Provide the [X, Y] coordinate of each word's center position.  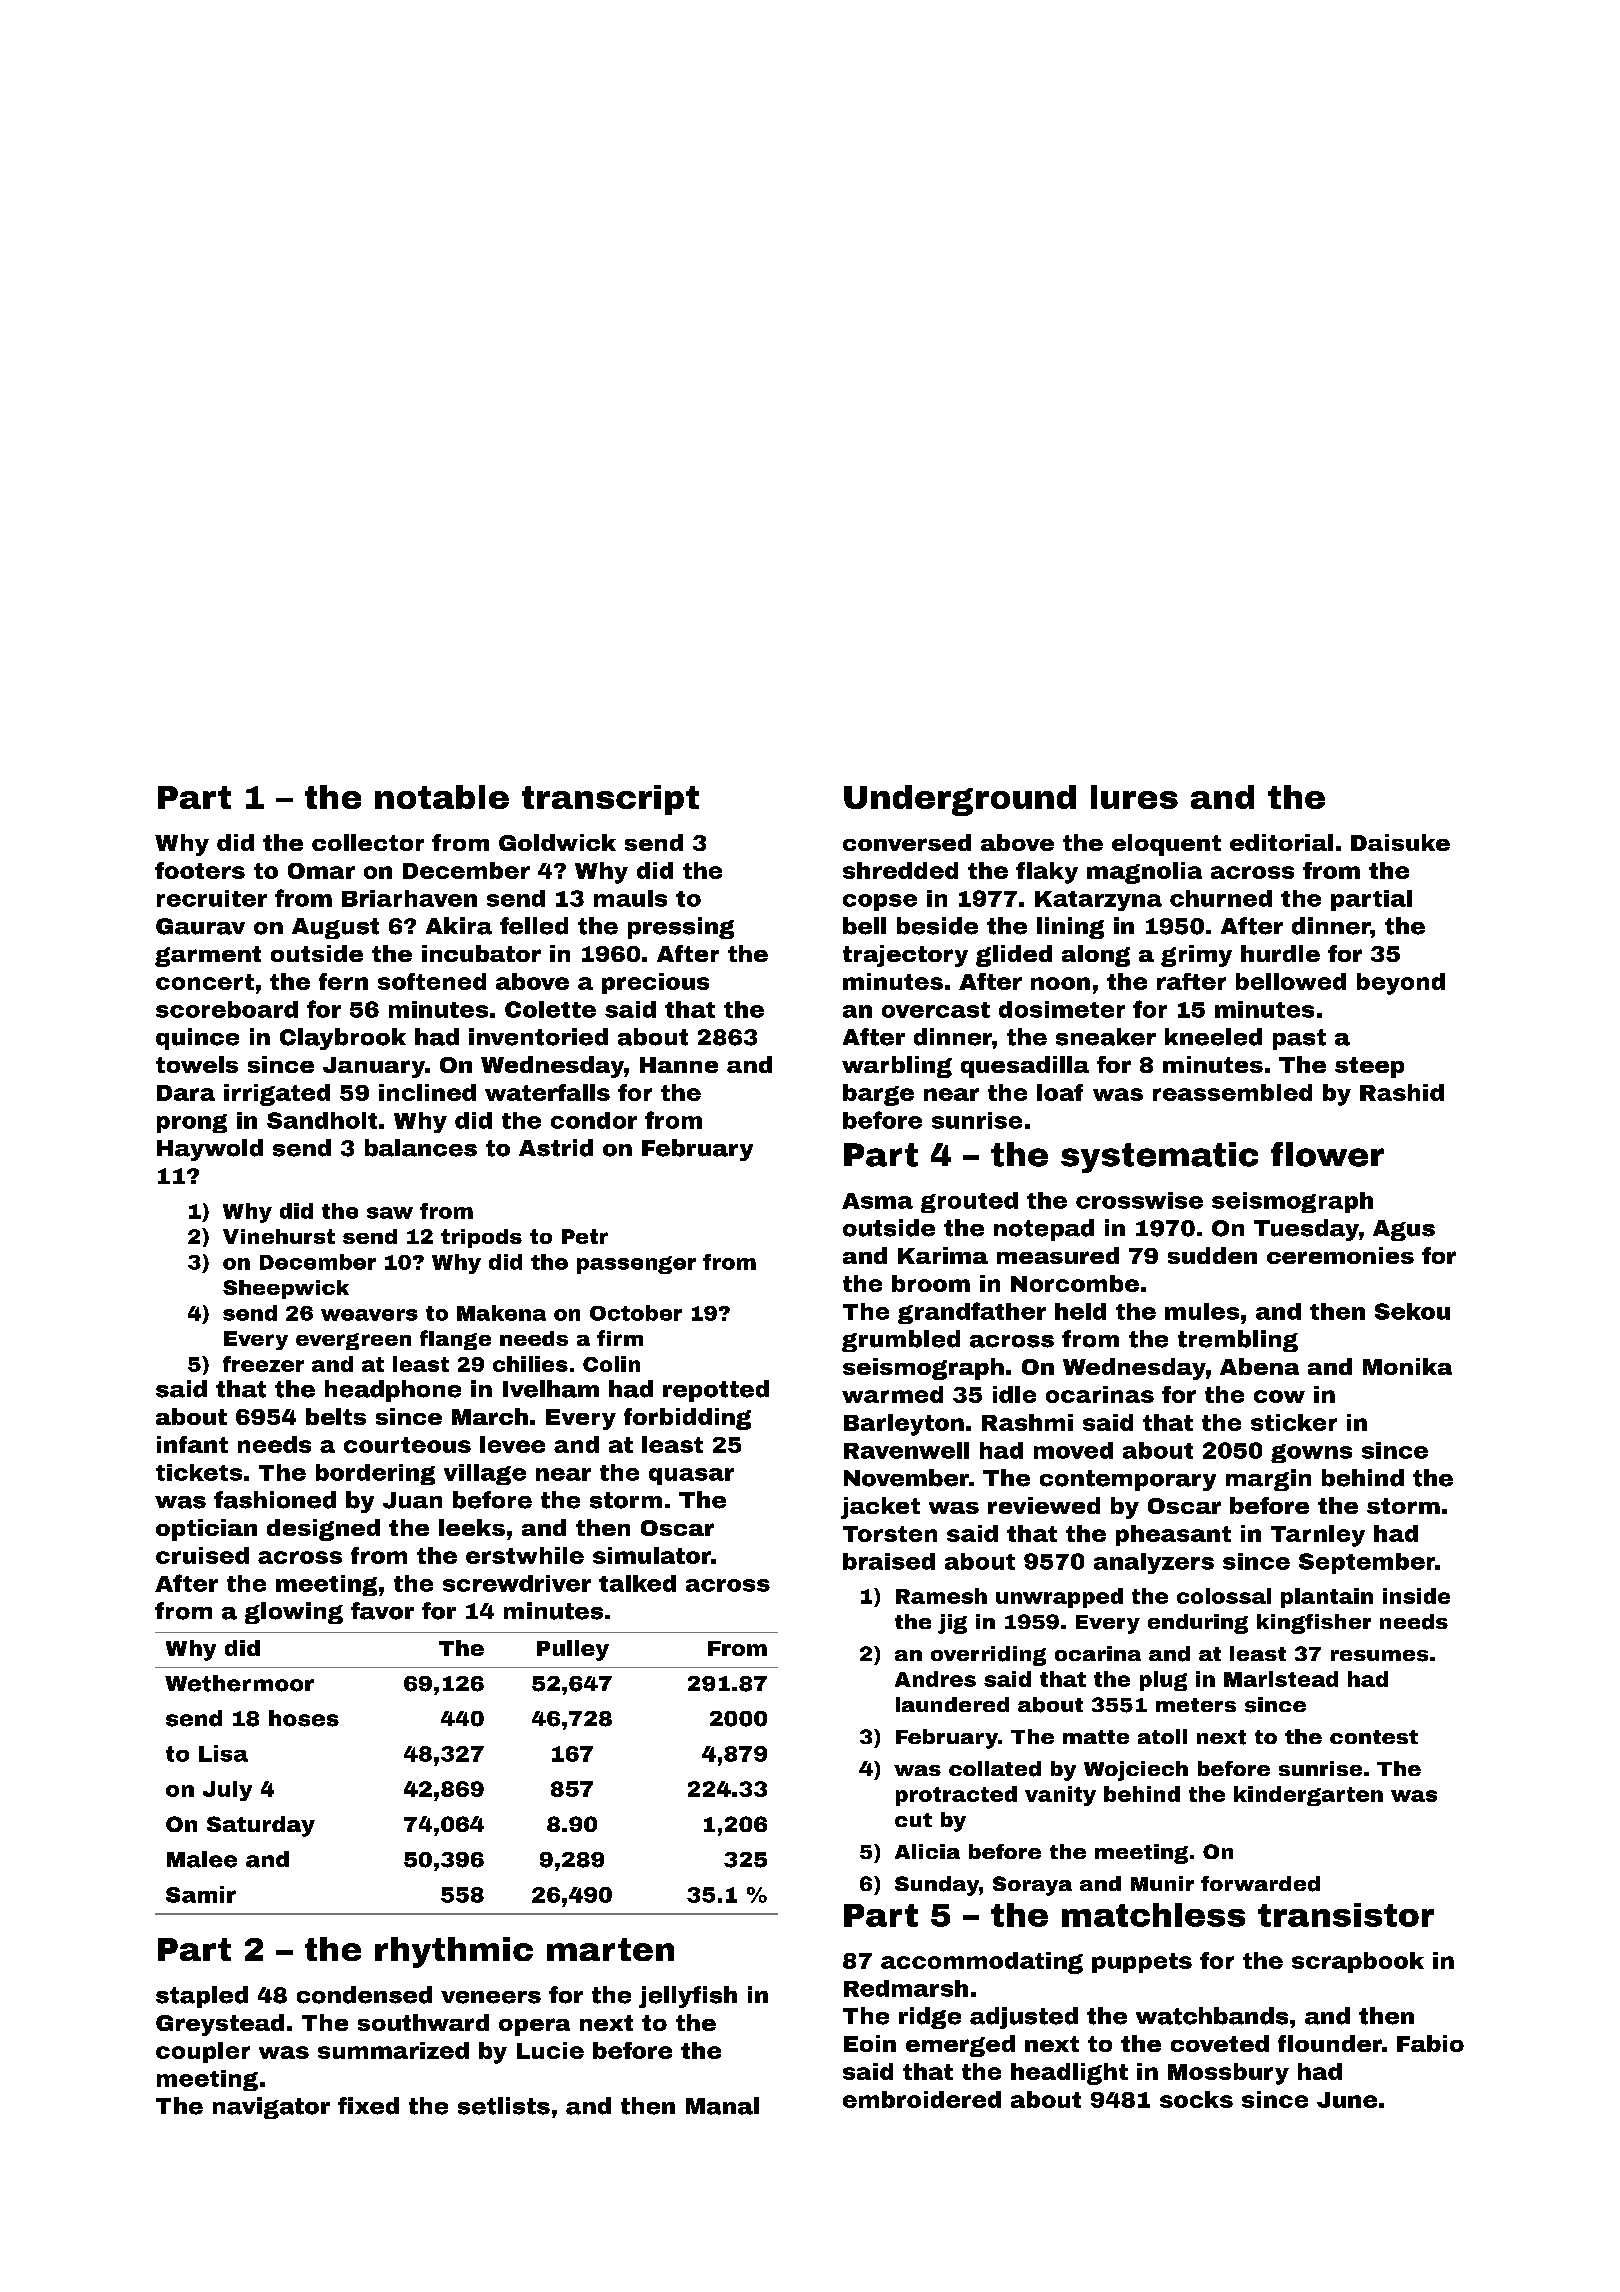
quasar [691, 1476]
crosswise [1139, 1200]
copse [880, 902]
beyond [1401, 984]
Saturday [261, 1826]
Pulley [573, 1650]
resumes [1379, 1656]
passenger [636, 1265]
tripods [481, 1238]
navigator [271, 2108]
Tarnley [1318, 1536]
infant [192, 1444]
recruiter [212, 898]
